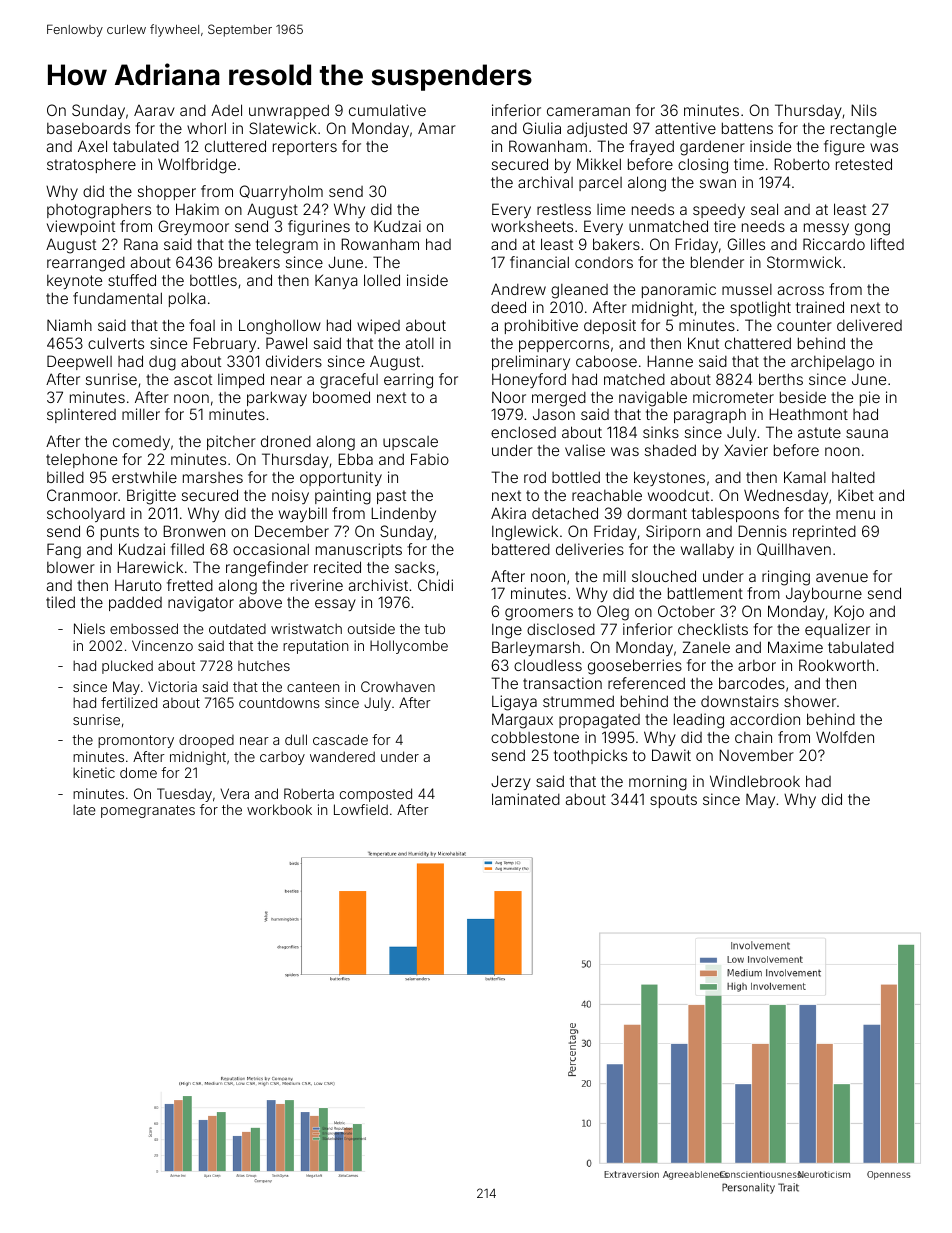  I want to click on tiled, so click(60, 602).
